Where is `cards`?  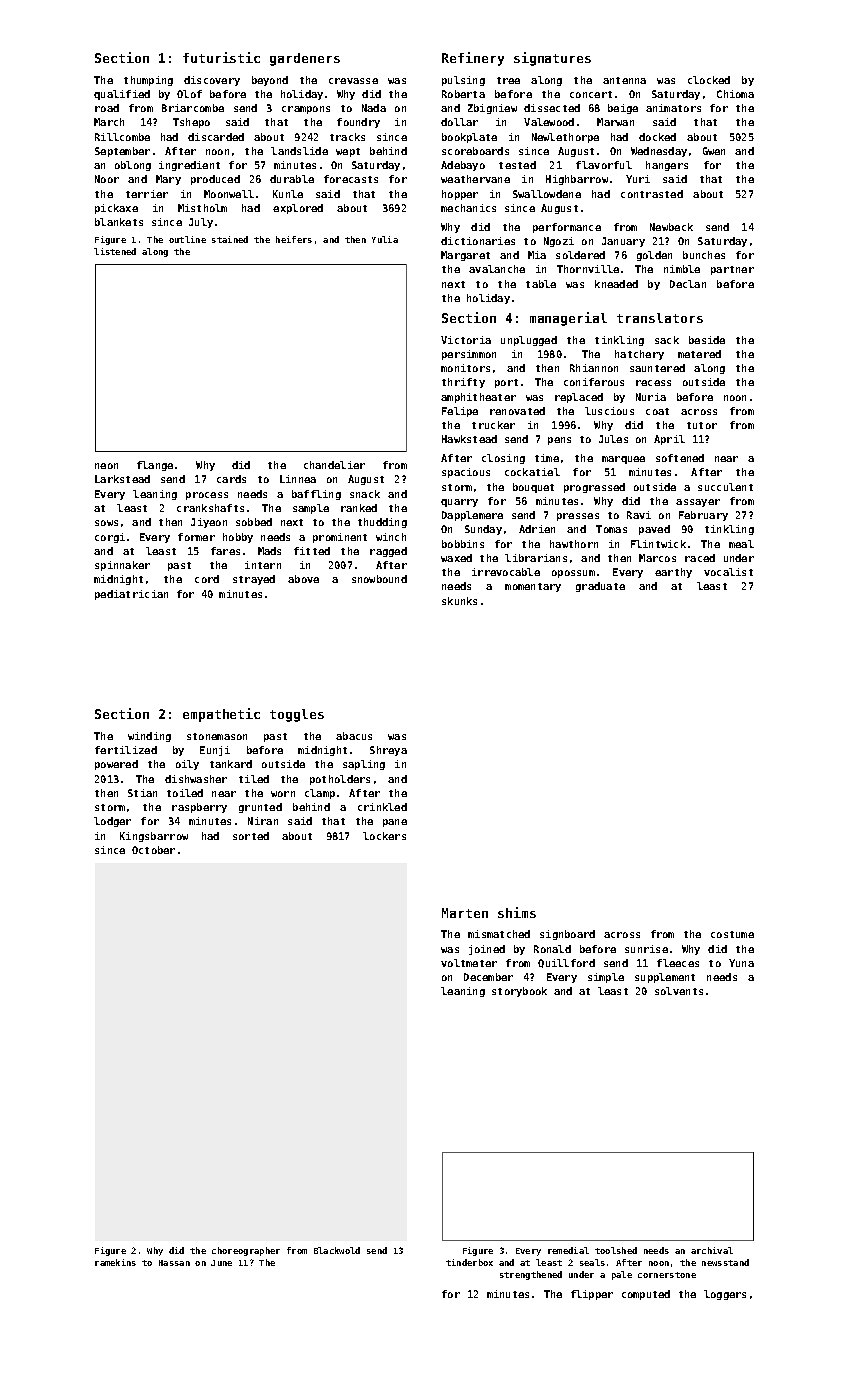
cards is located at coordinates (231, 479).
